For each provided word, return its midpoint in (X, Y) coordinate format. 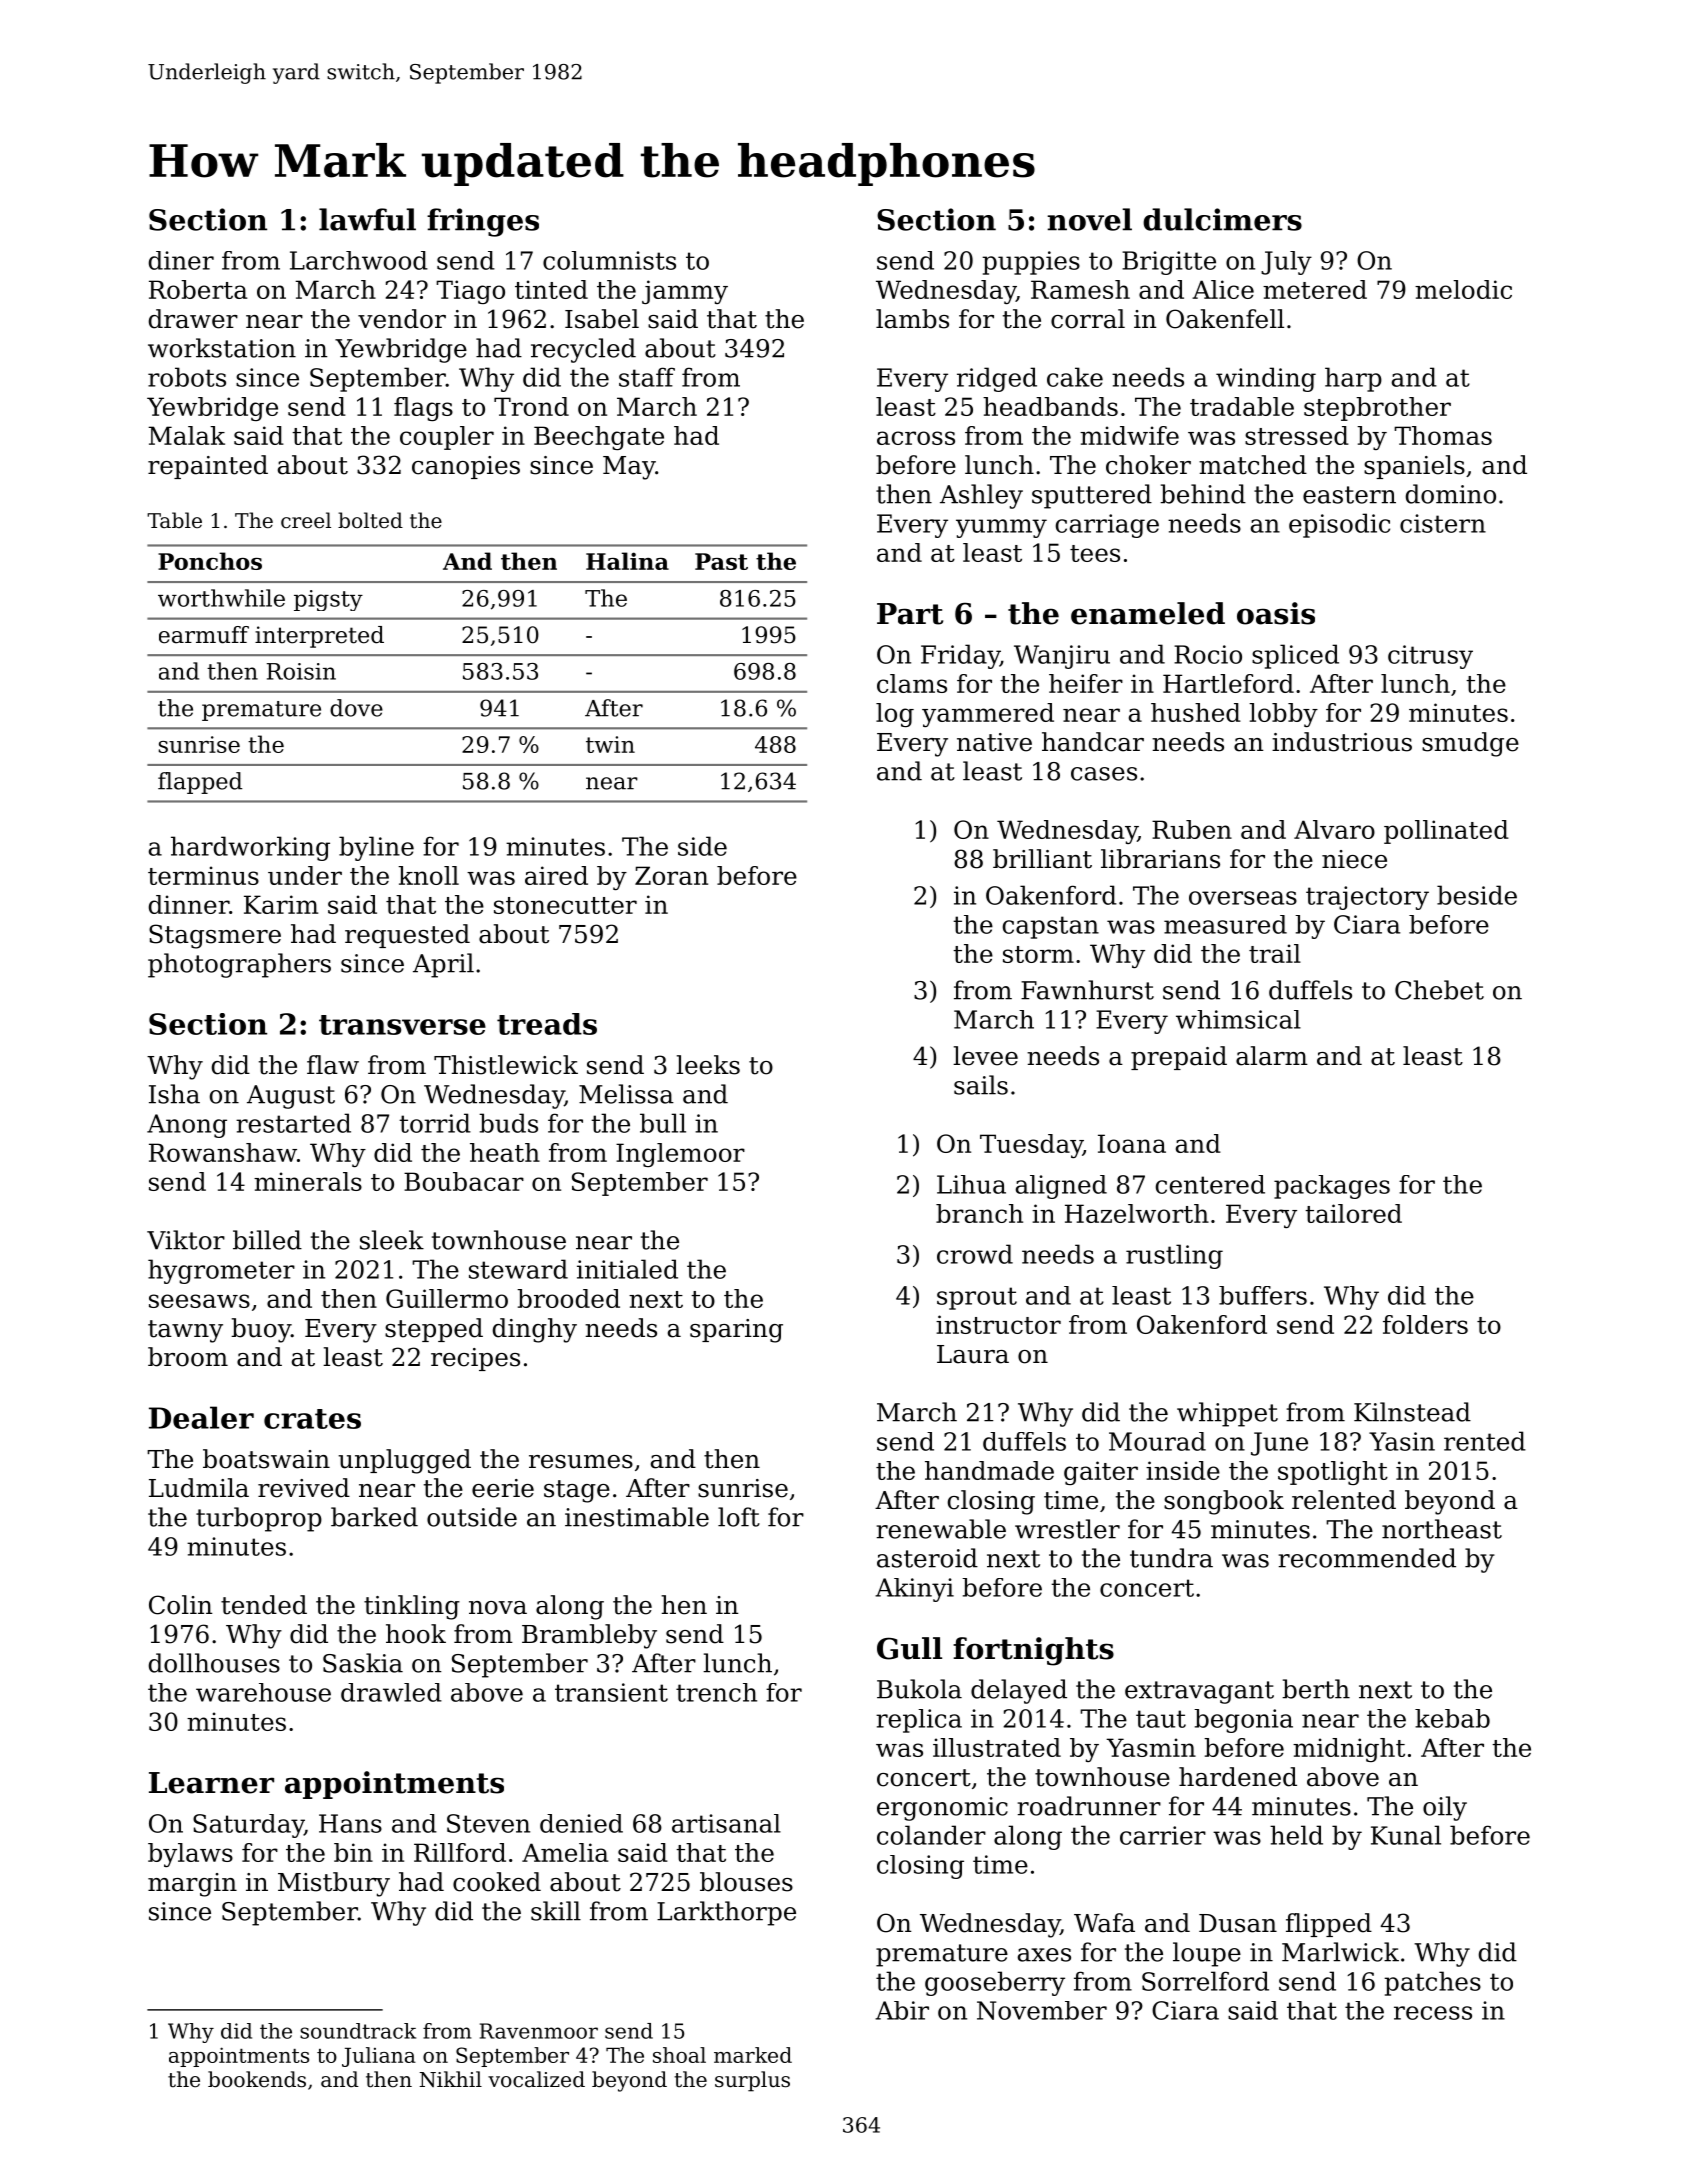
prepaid (1179, 1058)
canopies (466, 467)
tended (264, 1605)
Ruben (1192, 829)
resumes (581, 1462)
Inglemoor (680, 1155)
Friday (960, 656)
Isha (174, 1094)
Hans (350, 1823)
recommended (1367, 1558)
